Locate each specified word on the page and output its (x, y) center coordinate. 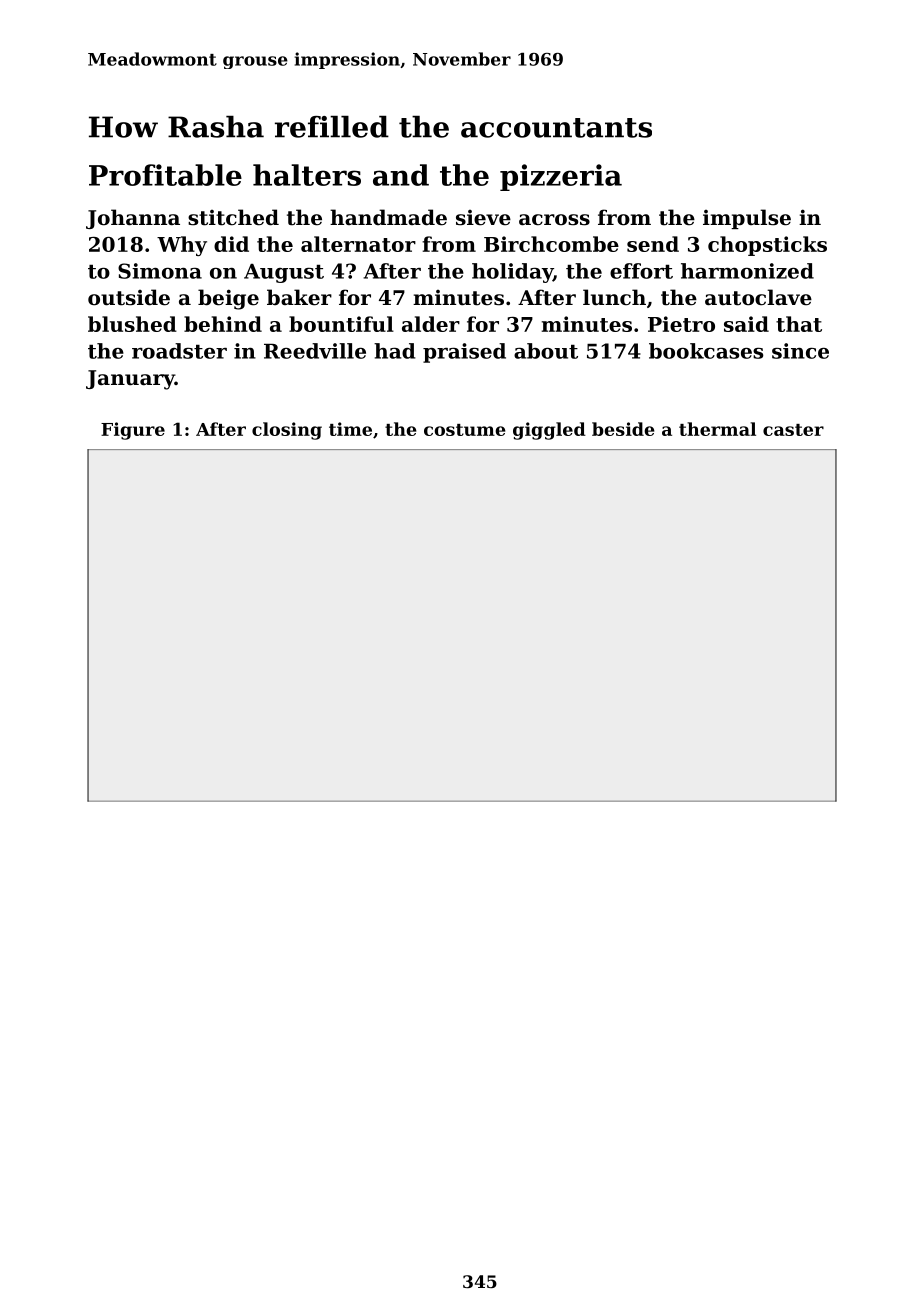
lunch (614, 297)
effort (641, 271)
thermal (717, 429)
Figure (133, 431)
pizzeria (561, 177)
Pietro (681, 324)
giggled (549, 431)
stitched (233, 217)
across (554, 220)
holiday (512, 273)
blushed (132, 324)
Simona (160, 271)
